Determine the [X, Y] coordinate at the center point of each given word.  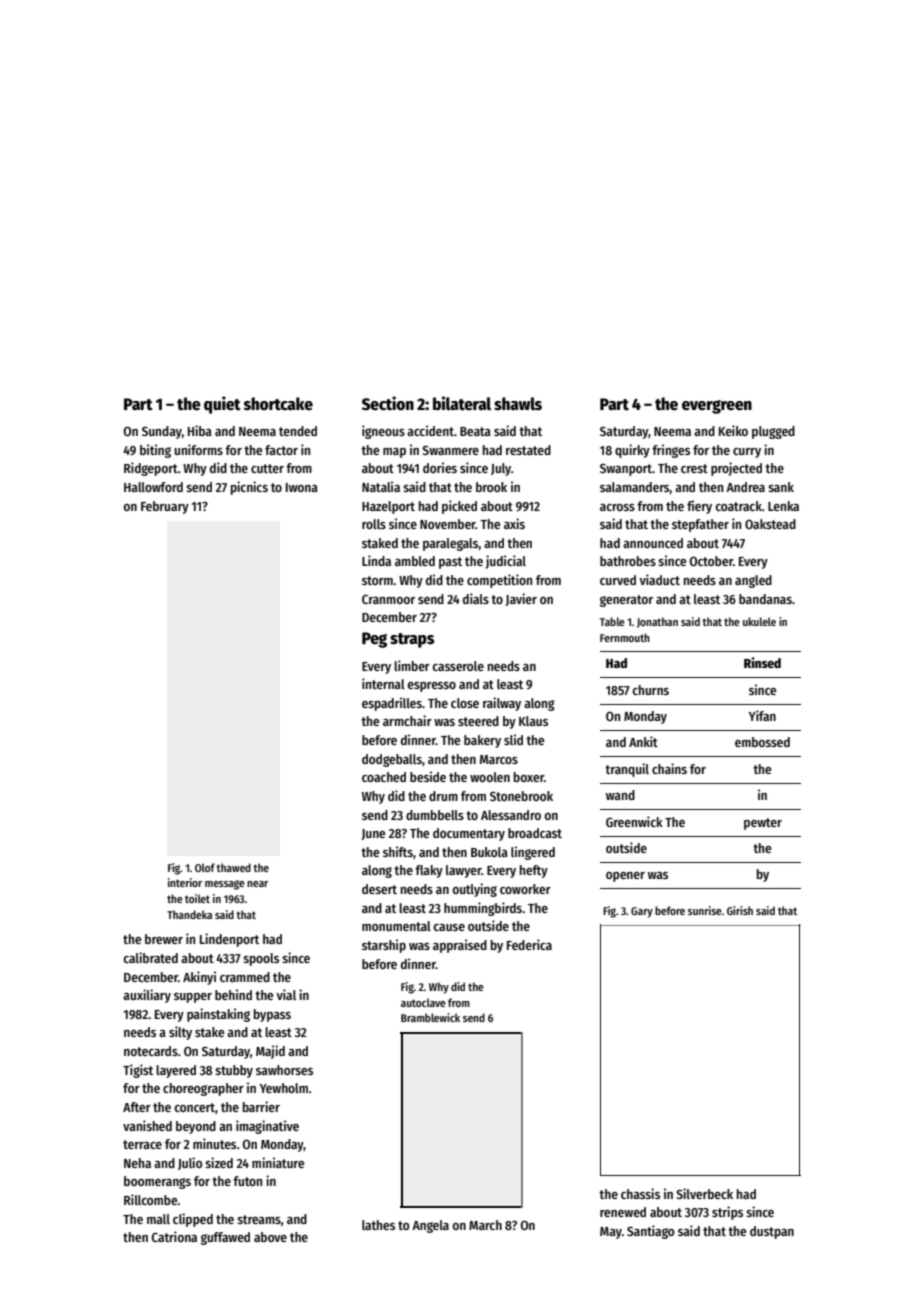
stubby [234, 1071]
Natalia [381, 486]
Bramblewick [430, 1017]
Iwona [302, 487]
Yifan [762, 715]
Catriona [174, 1236]
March [485, 1225]
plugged [773, 432]
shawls [518, 404]
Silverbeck [704, 1193]
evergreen [717, 407]
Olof [205, 867]
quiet [222, 405]
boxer [529, 777]
